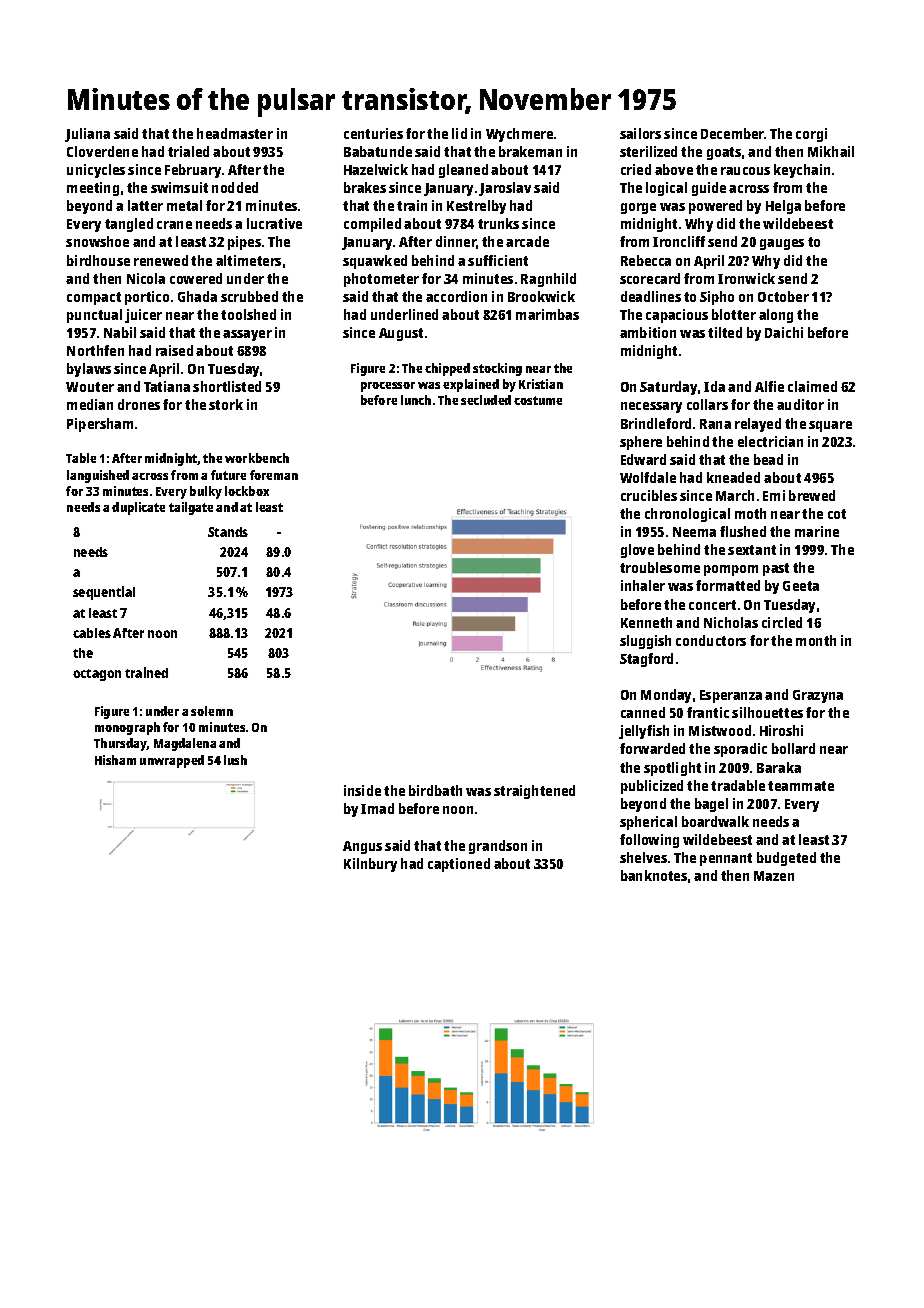 This document has height=1308, width=924. I want to click on languished, so click(98, 476).
